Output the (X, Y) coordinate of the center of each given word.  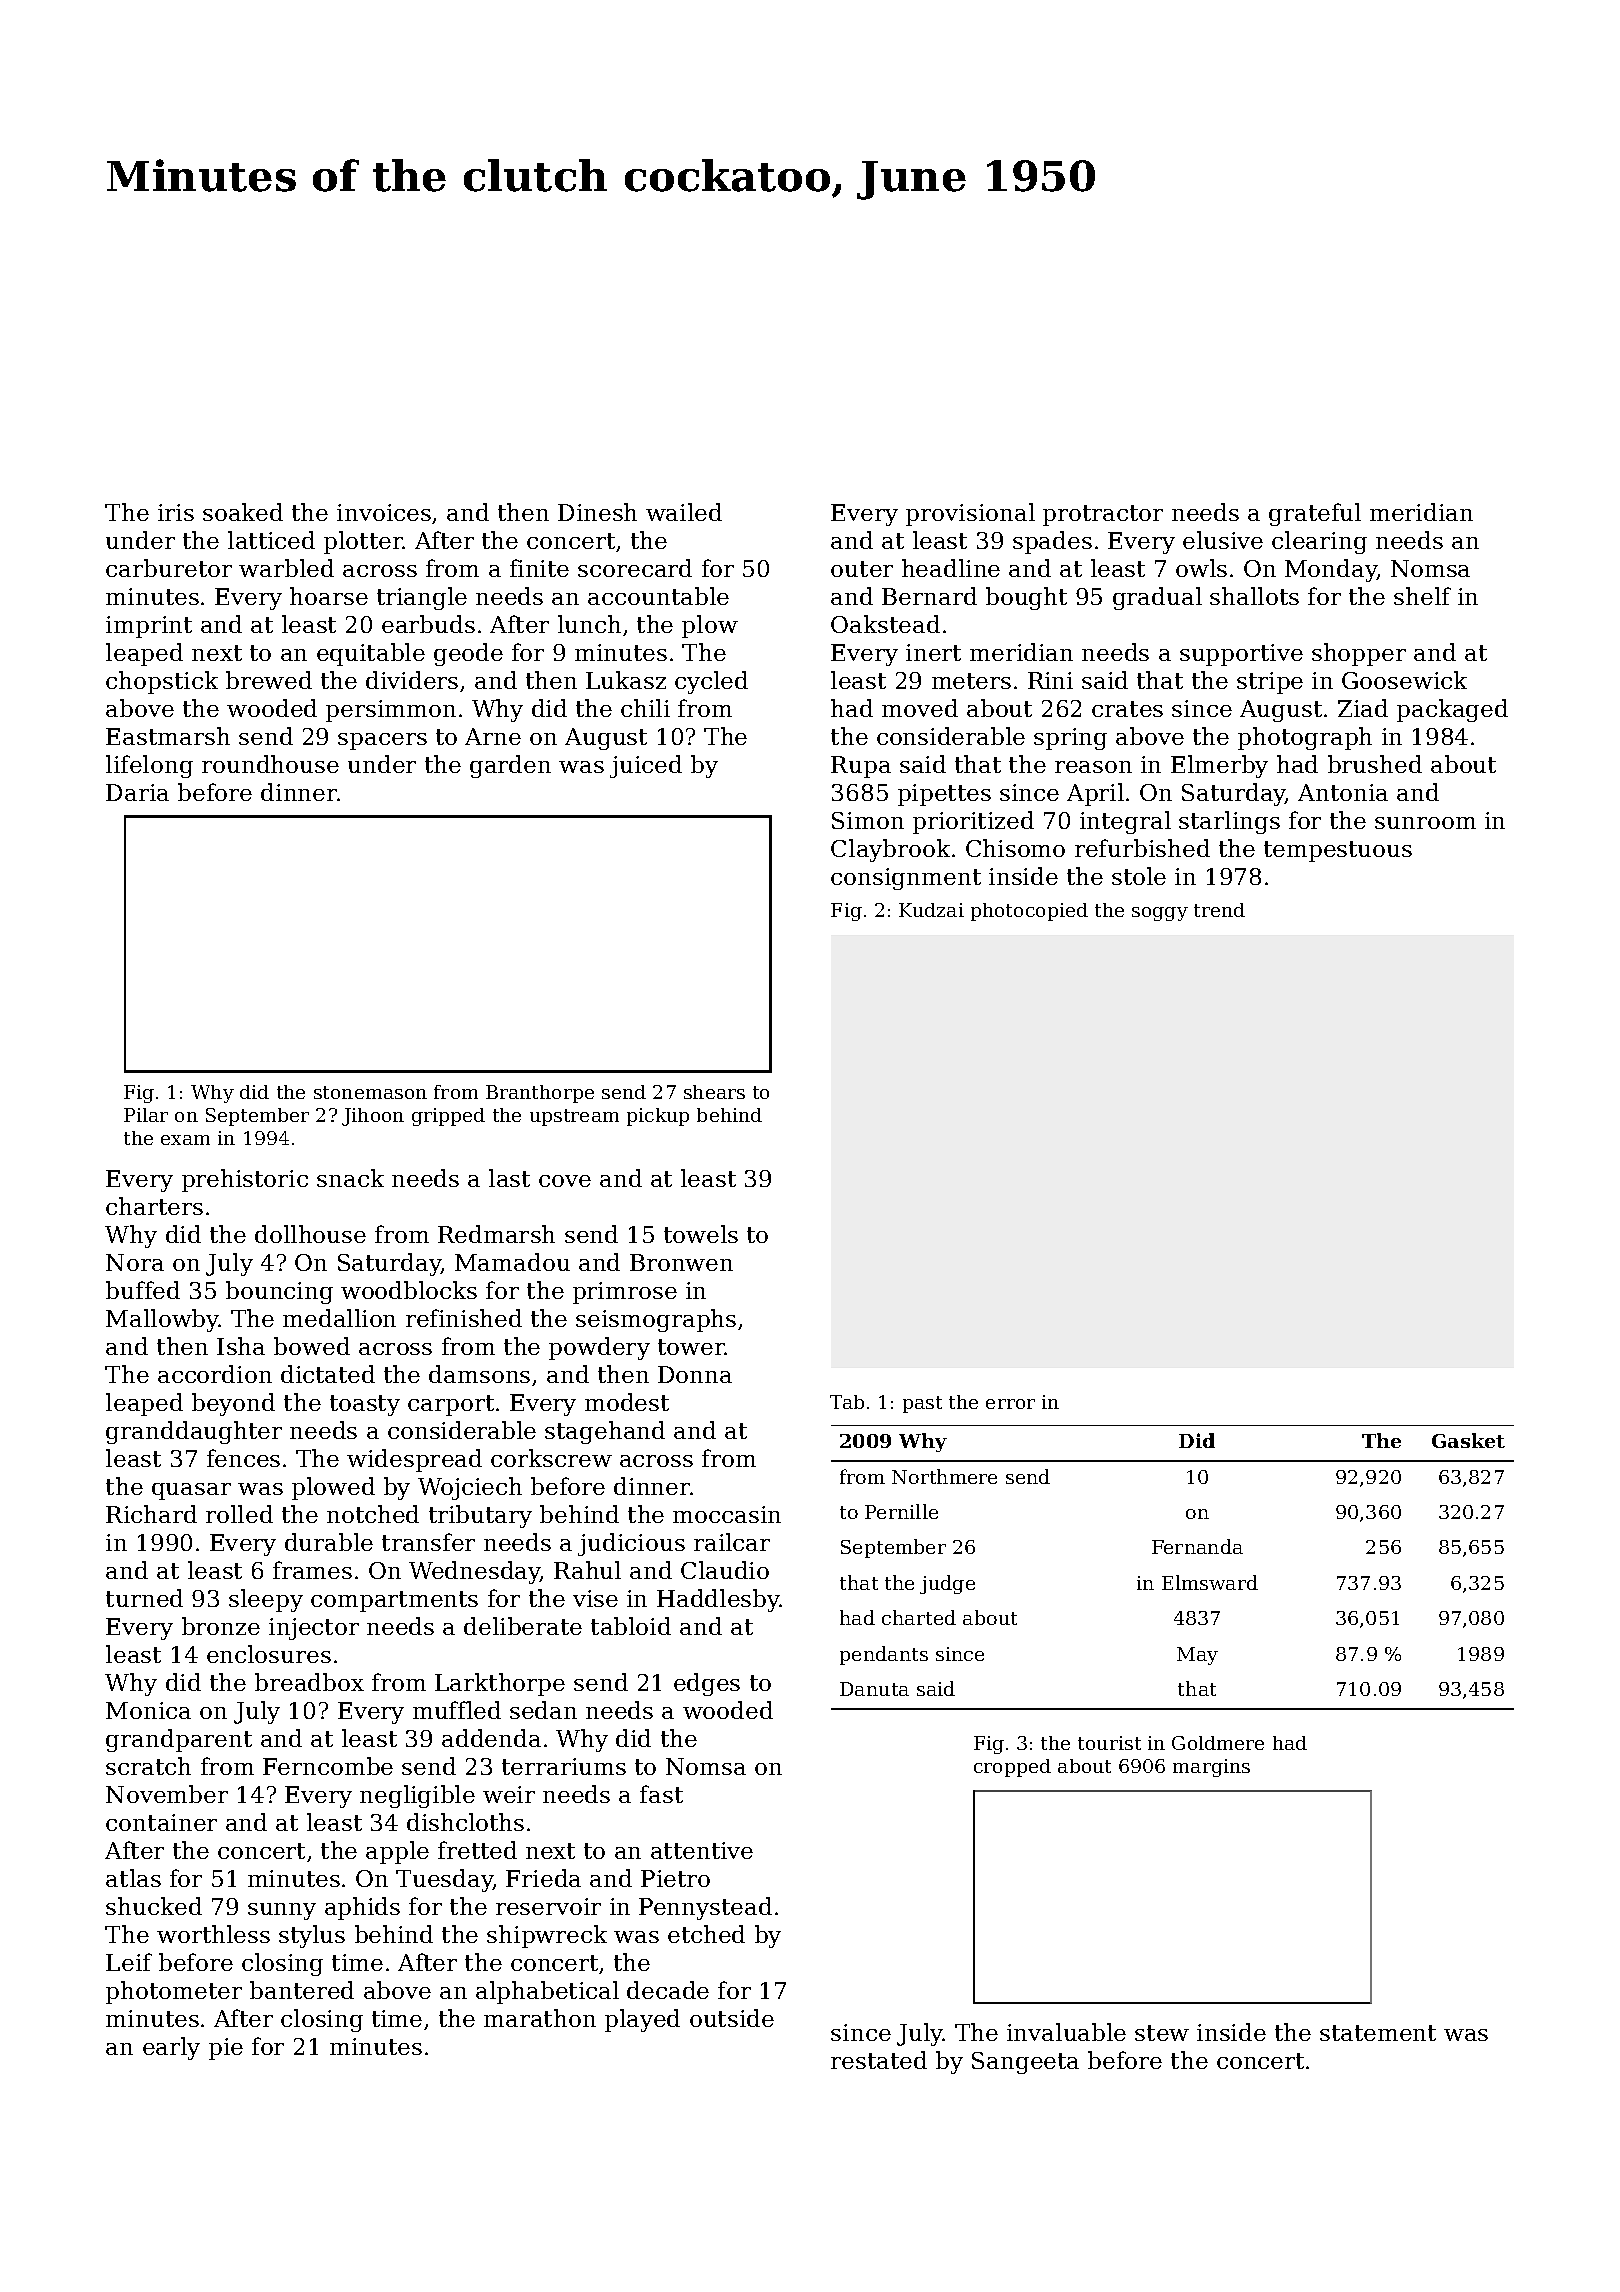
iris (176, 512)
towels (701, 1234)
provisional (970, 514)
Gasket (1468, 1440)
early (171, 2048)
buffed (143, 1290)
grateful (1315, 514)
